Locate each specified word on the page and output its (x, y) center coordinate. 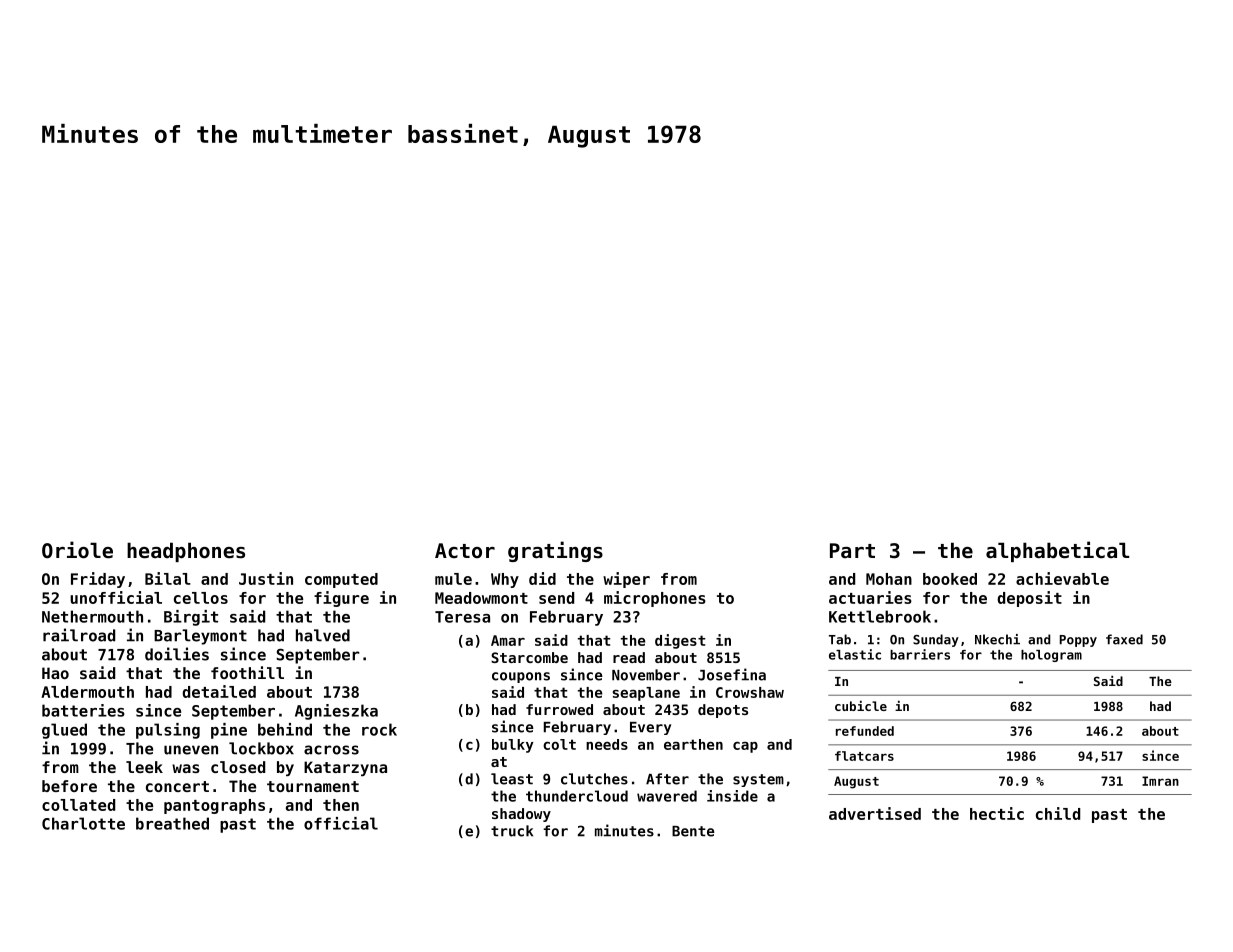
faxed (1124, 639)
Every (650, 728)
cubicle (861, 706)
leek (144, 767)
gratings (555, 551)
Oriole (77, 550)
